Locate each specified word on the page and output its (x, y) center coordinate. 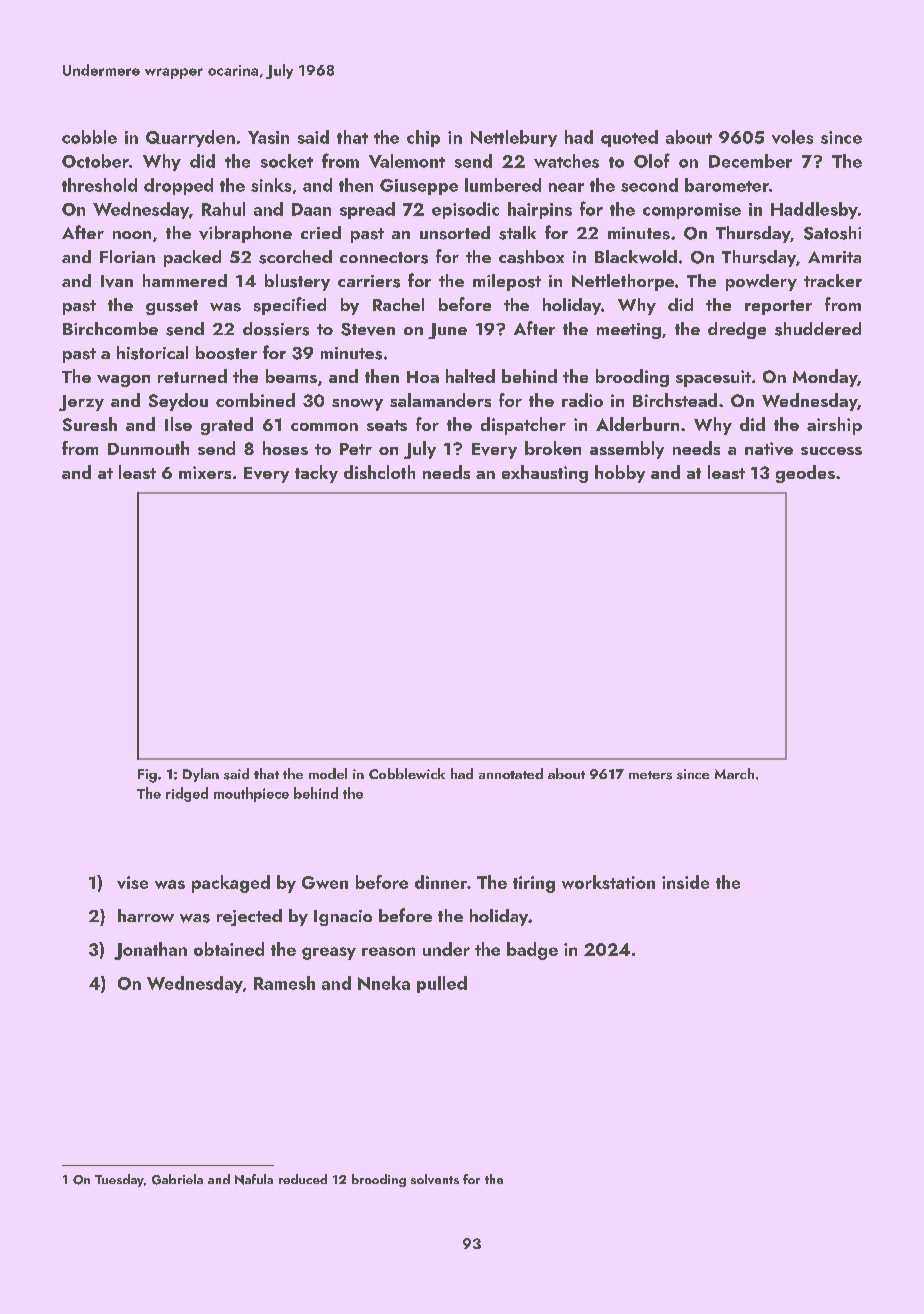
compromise (692, 211)
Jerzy (81, 403)
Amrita (834, 257)
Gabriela (177, 1179)
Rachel (398, 304)
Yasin (268, 137)
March (734, 773)
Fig (147, 776)
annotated (511, 773)
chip (423, 138)
